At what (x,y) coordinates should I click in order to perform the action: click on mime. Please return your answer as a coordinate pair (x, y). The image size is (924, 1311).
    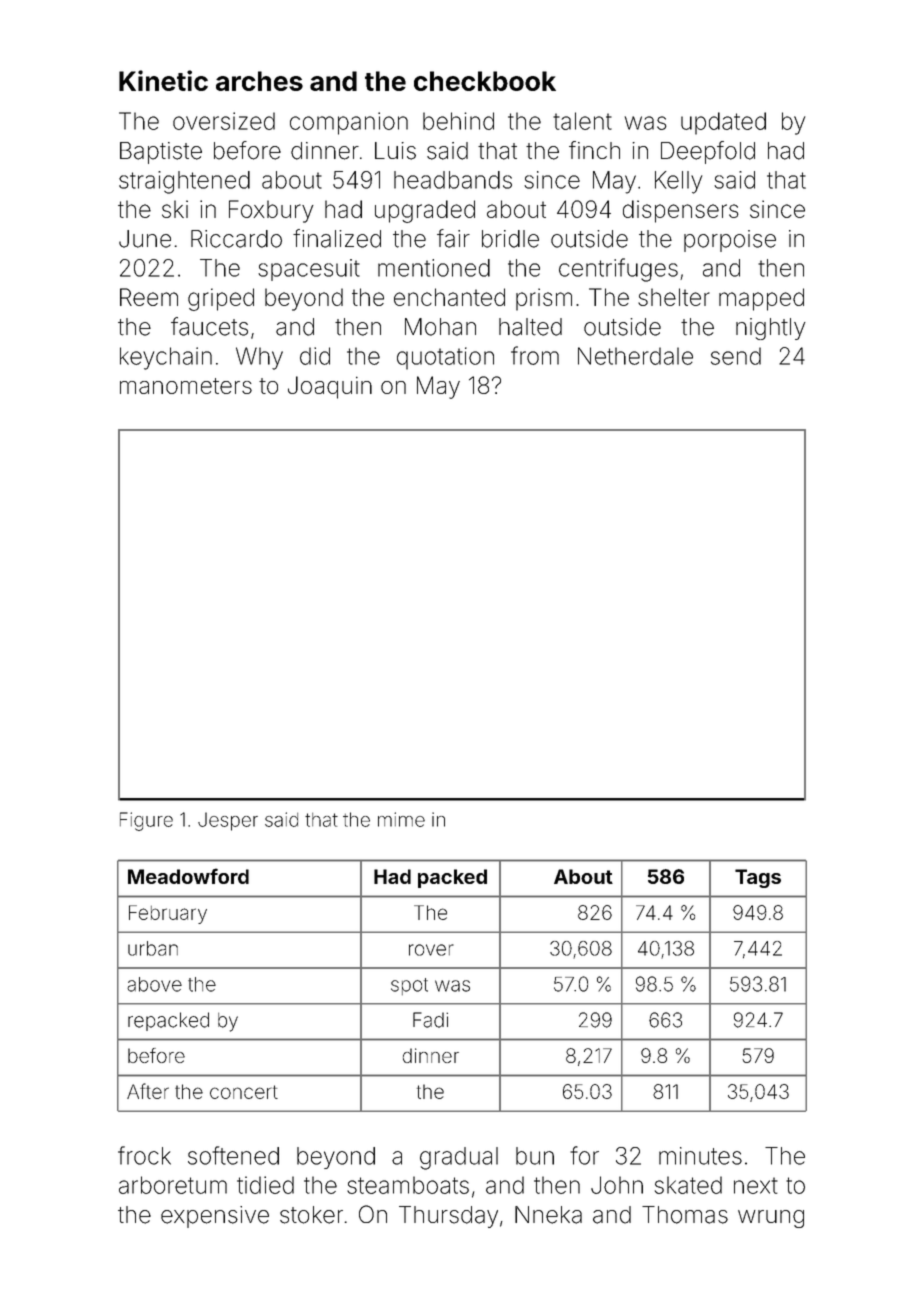
    Looking at the image, I should click on (401, 819).
